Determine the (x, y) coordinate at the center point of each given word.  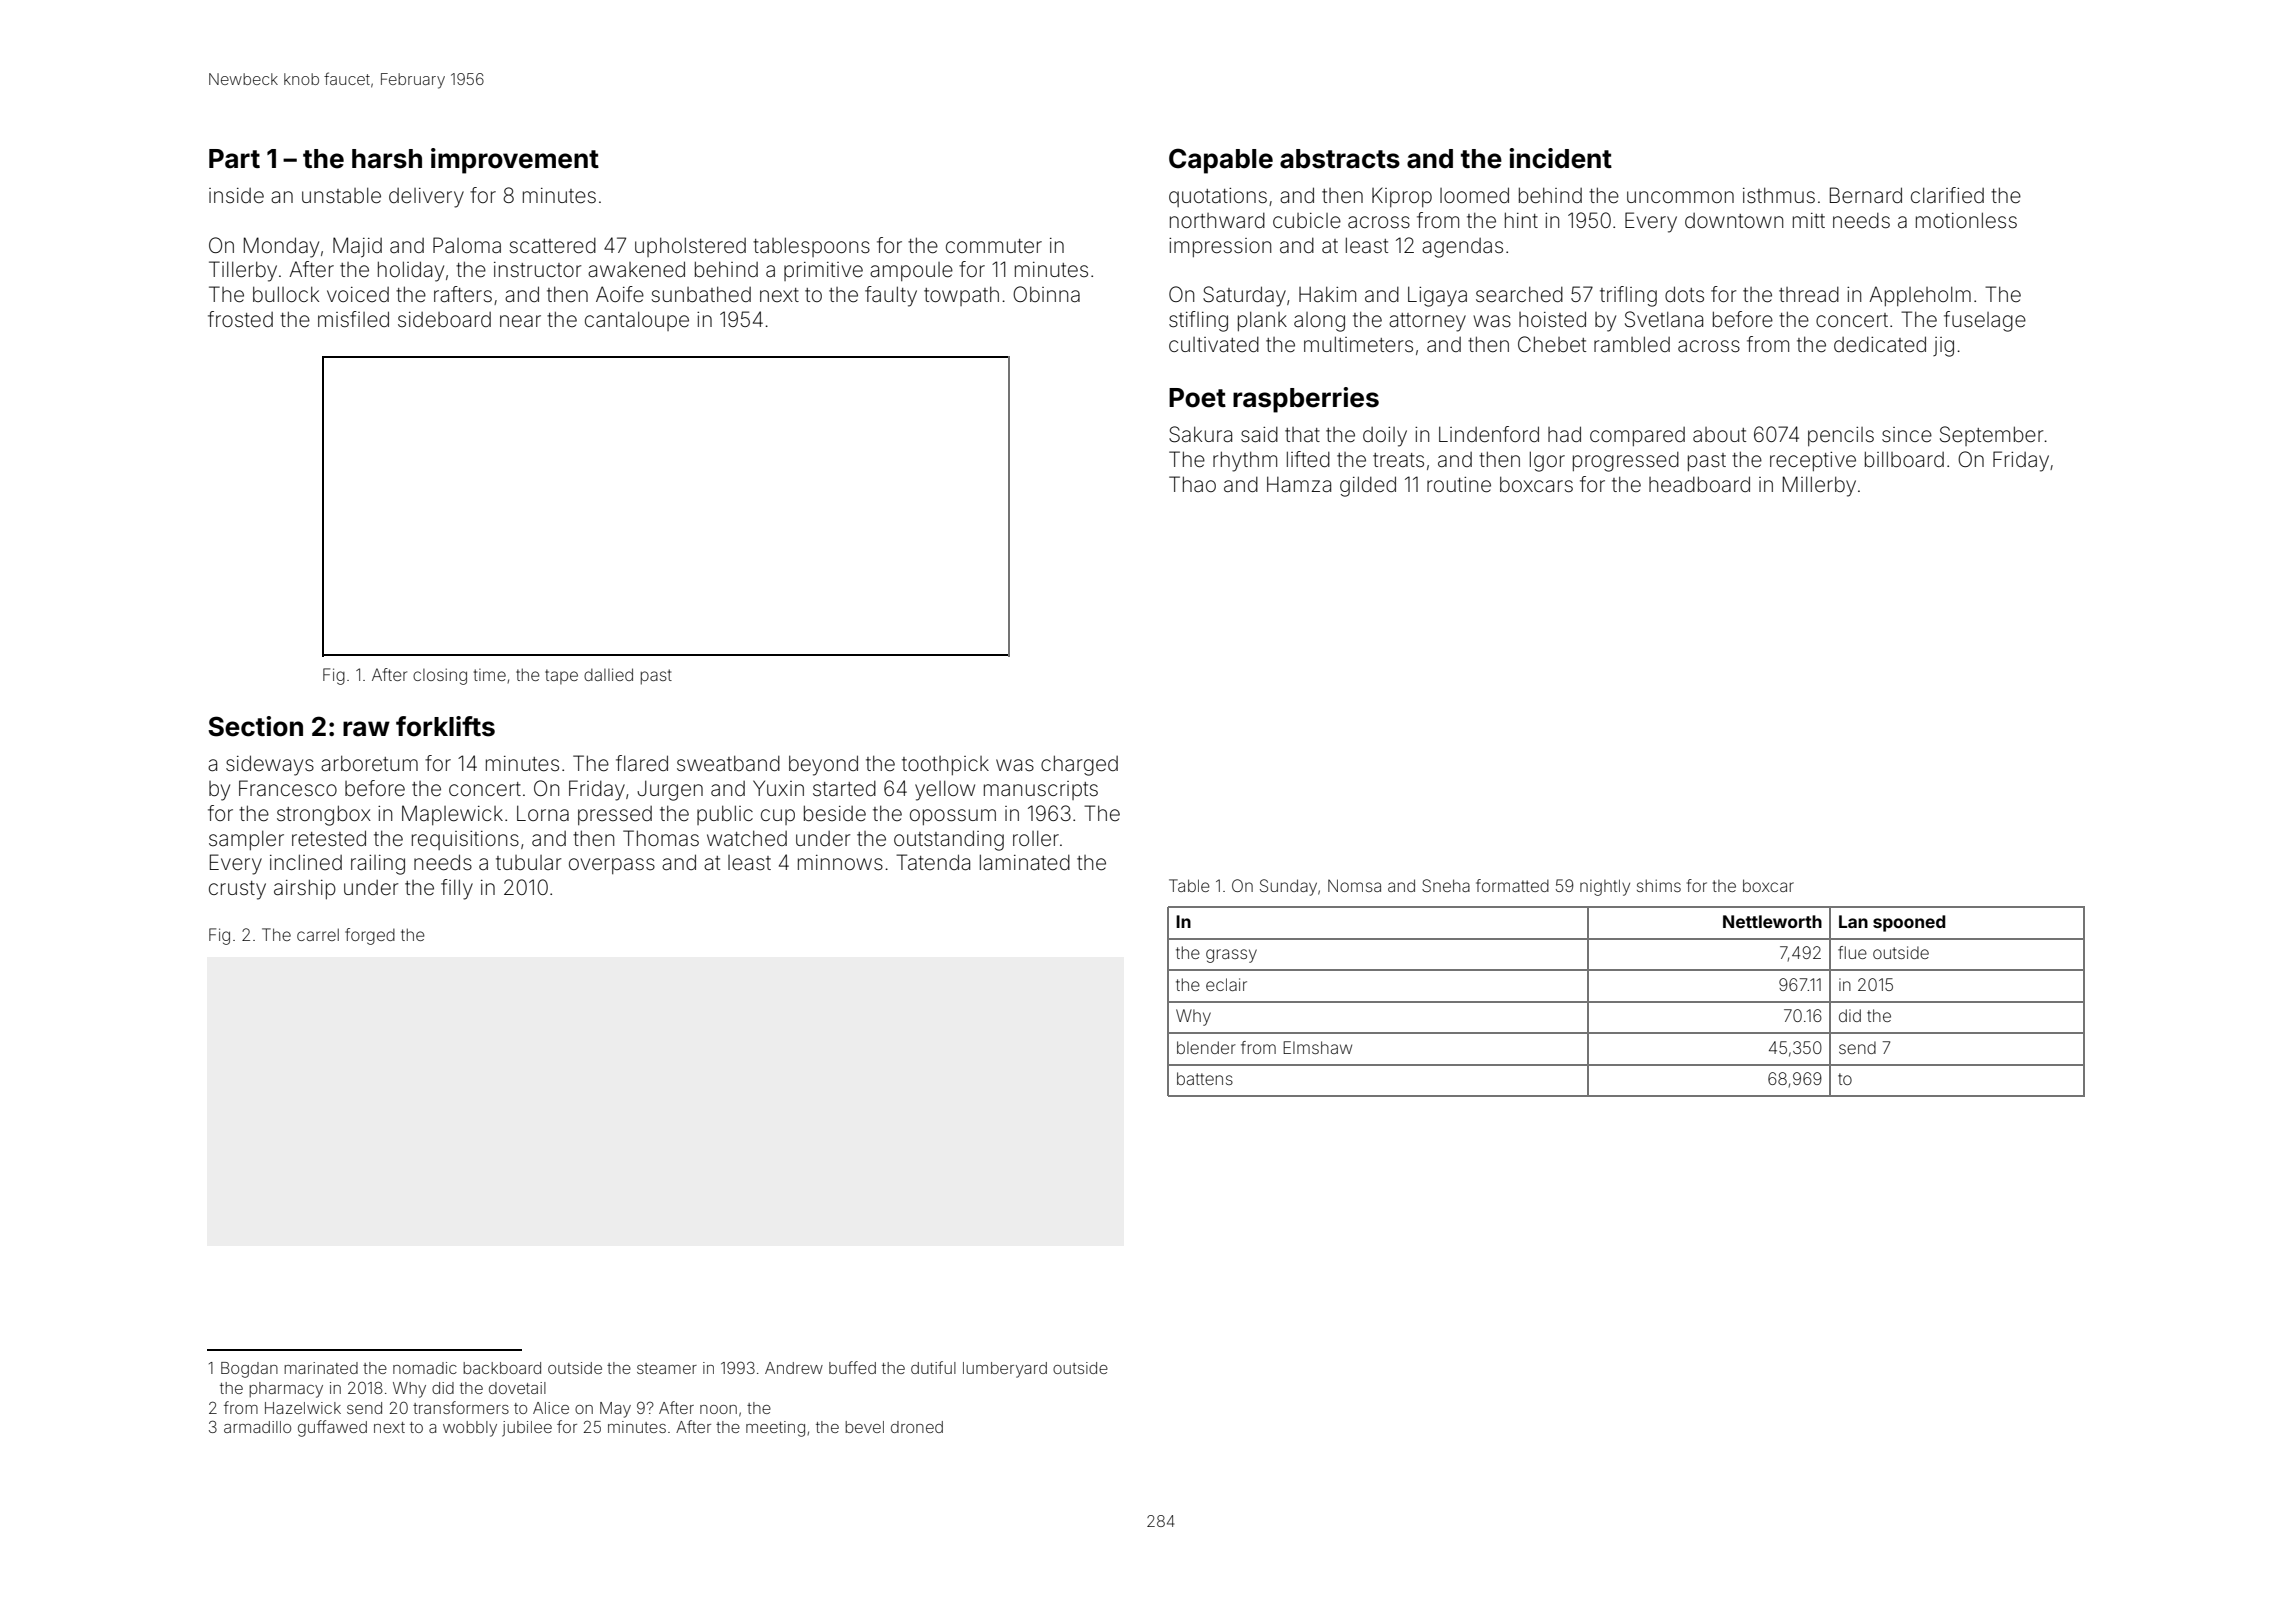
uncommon (1680, 197)
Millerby (1819, 486)
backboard (502, 1368)
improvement (515, 161)
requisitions (465, 840)
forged (370, 936)
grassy (1231, 956)
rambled (1632, 344)
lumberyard (1005, 1370)
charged (1079, 765)
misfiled (353, 319)
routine (1459, 485)
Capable (1221, 161)
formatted (1512, 885)
